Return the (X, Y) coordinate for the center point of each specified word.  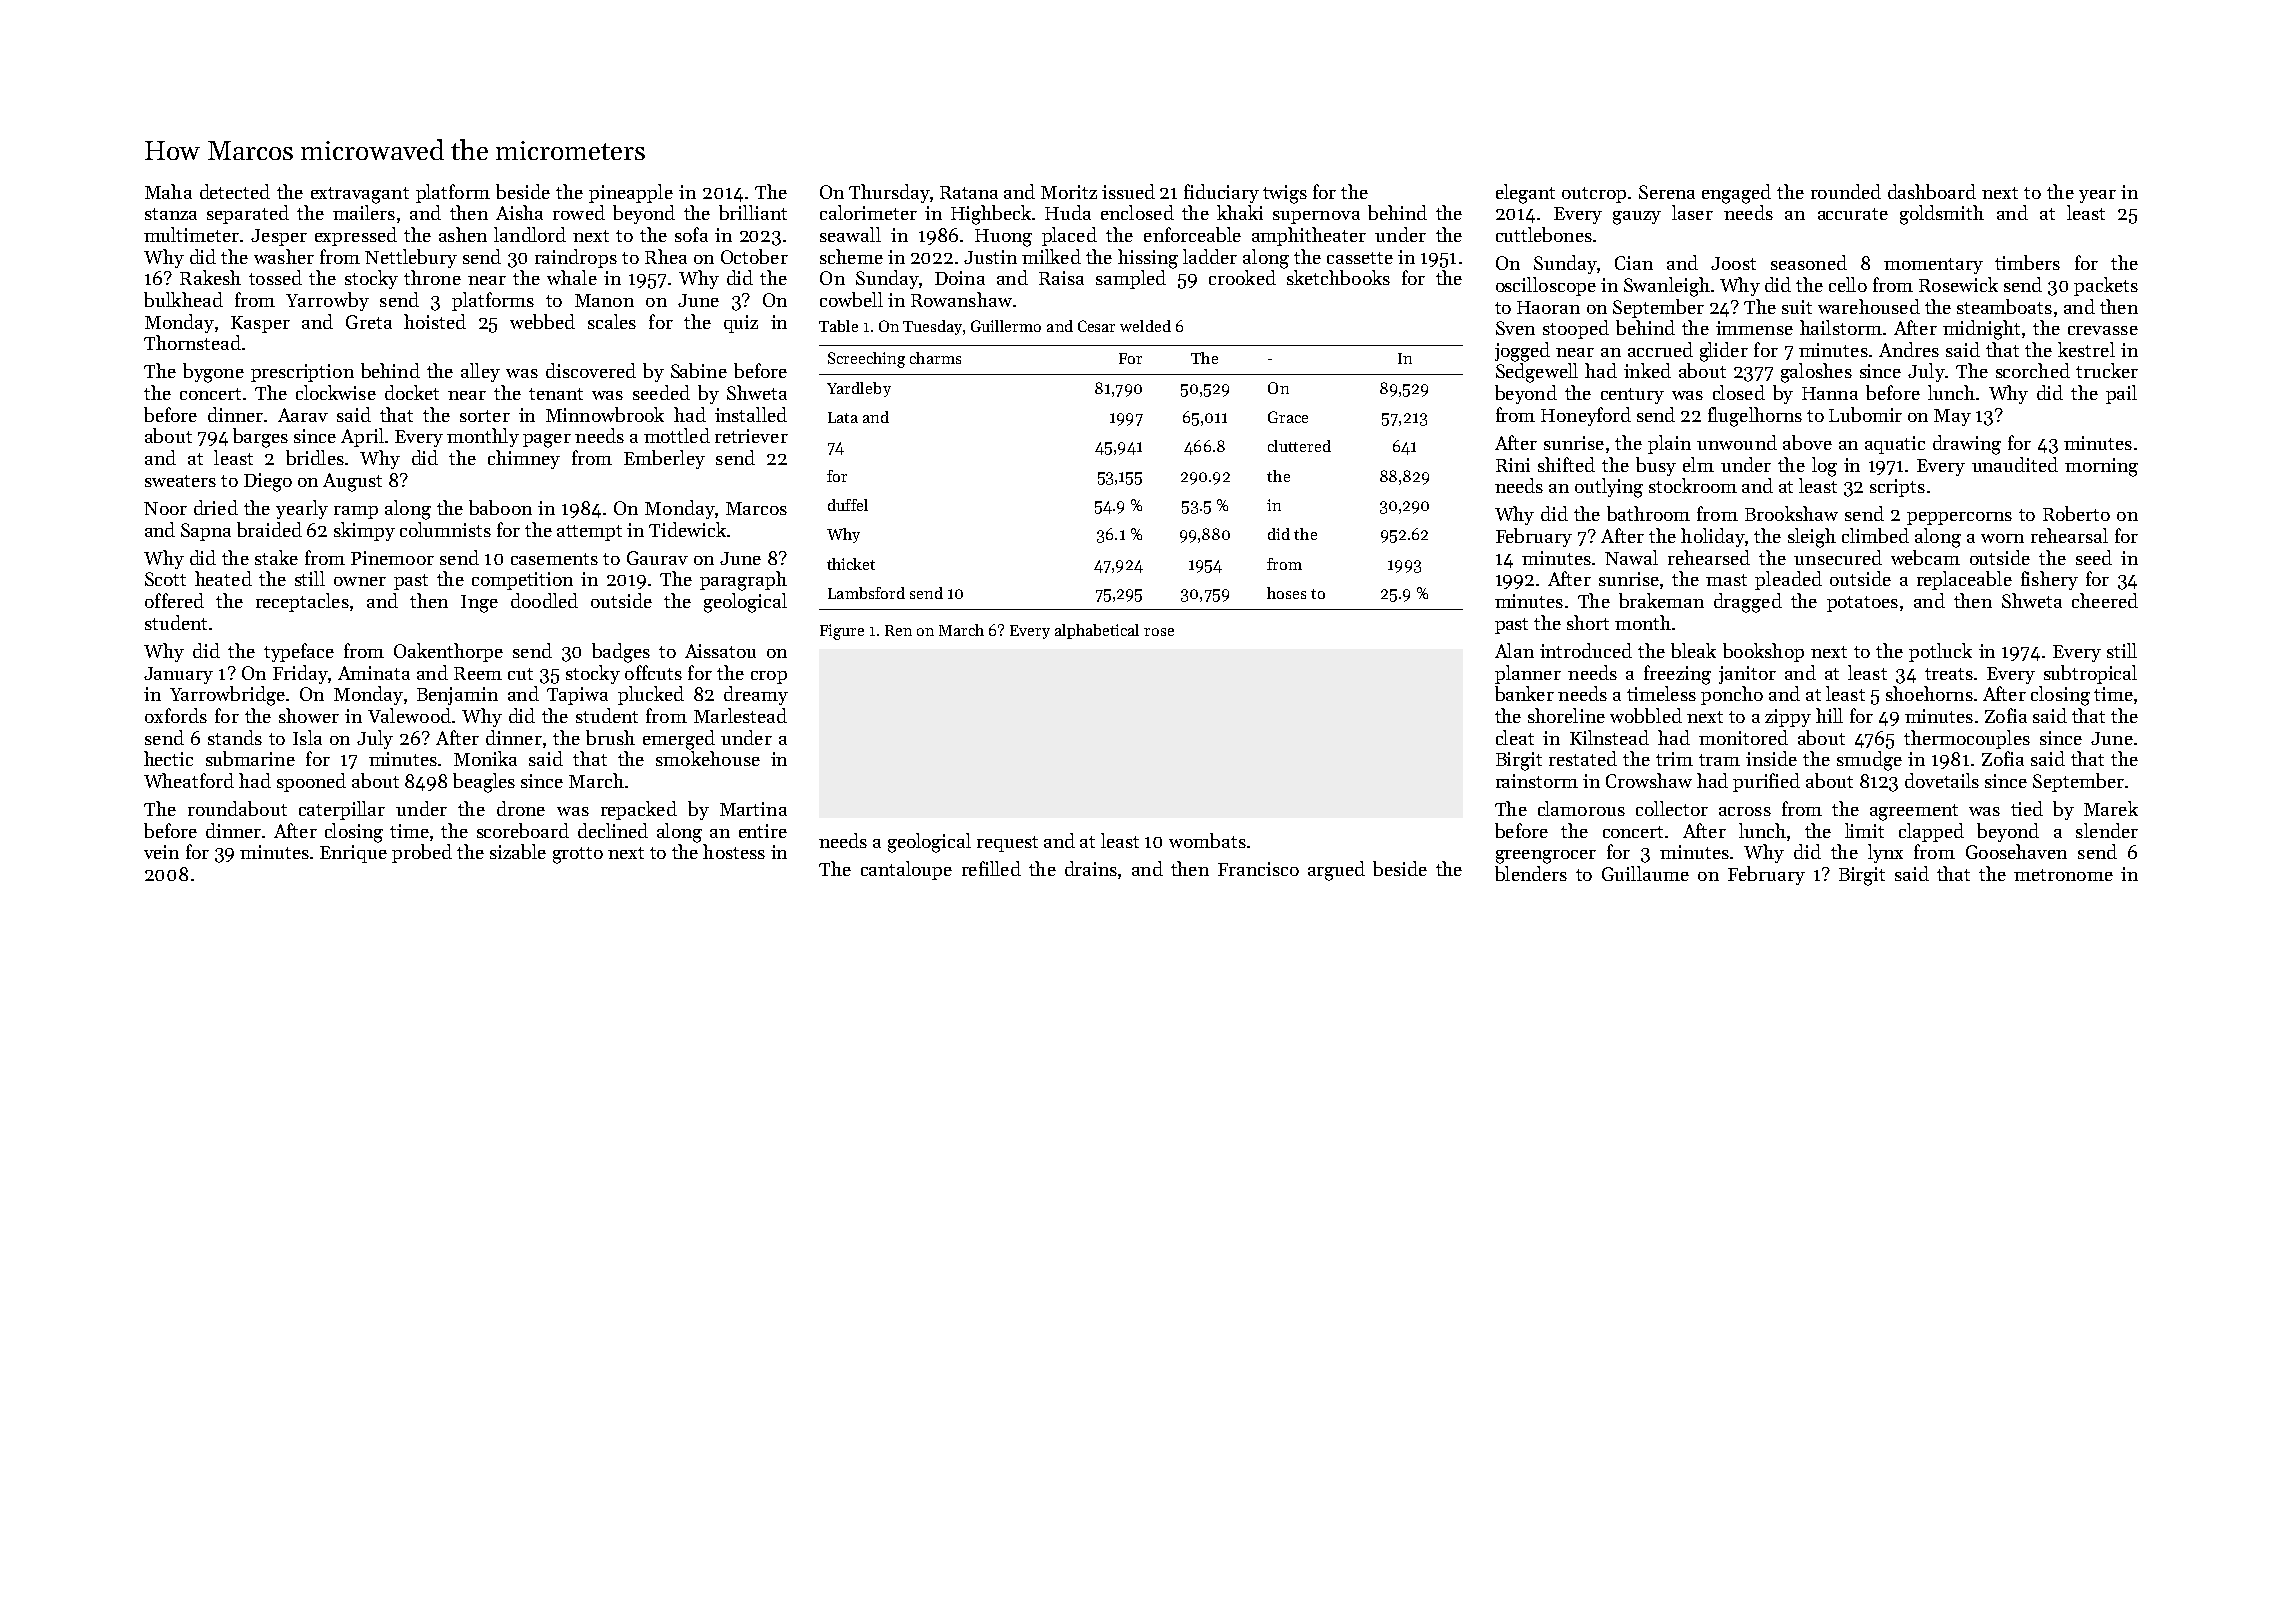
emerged (679, 740)
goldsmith (1942, 215)
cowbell (851, 299)
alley (480, 372)
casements (554, 559)
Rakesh (210, 277)
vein (161, 852)
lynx (1885, 853)
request (1007, 844)
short (1588, 622)
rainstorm (1537, 781)
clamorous (1581, 808)
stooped (1576, 329)
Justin (990, 257)
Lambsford (866, 593)
